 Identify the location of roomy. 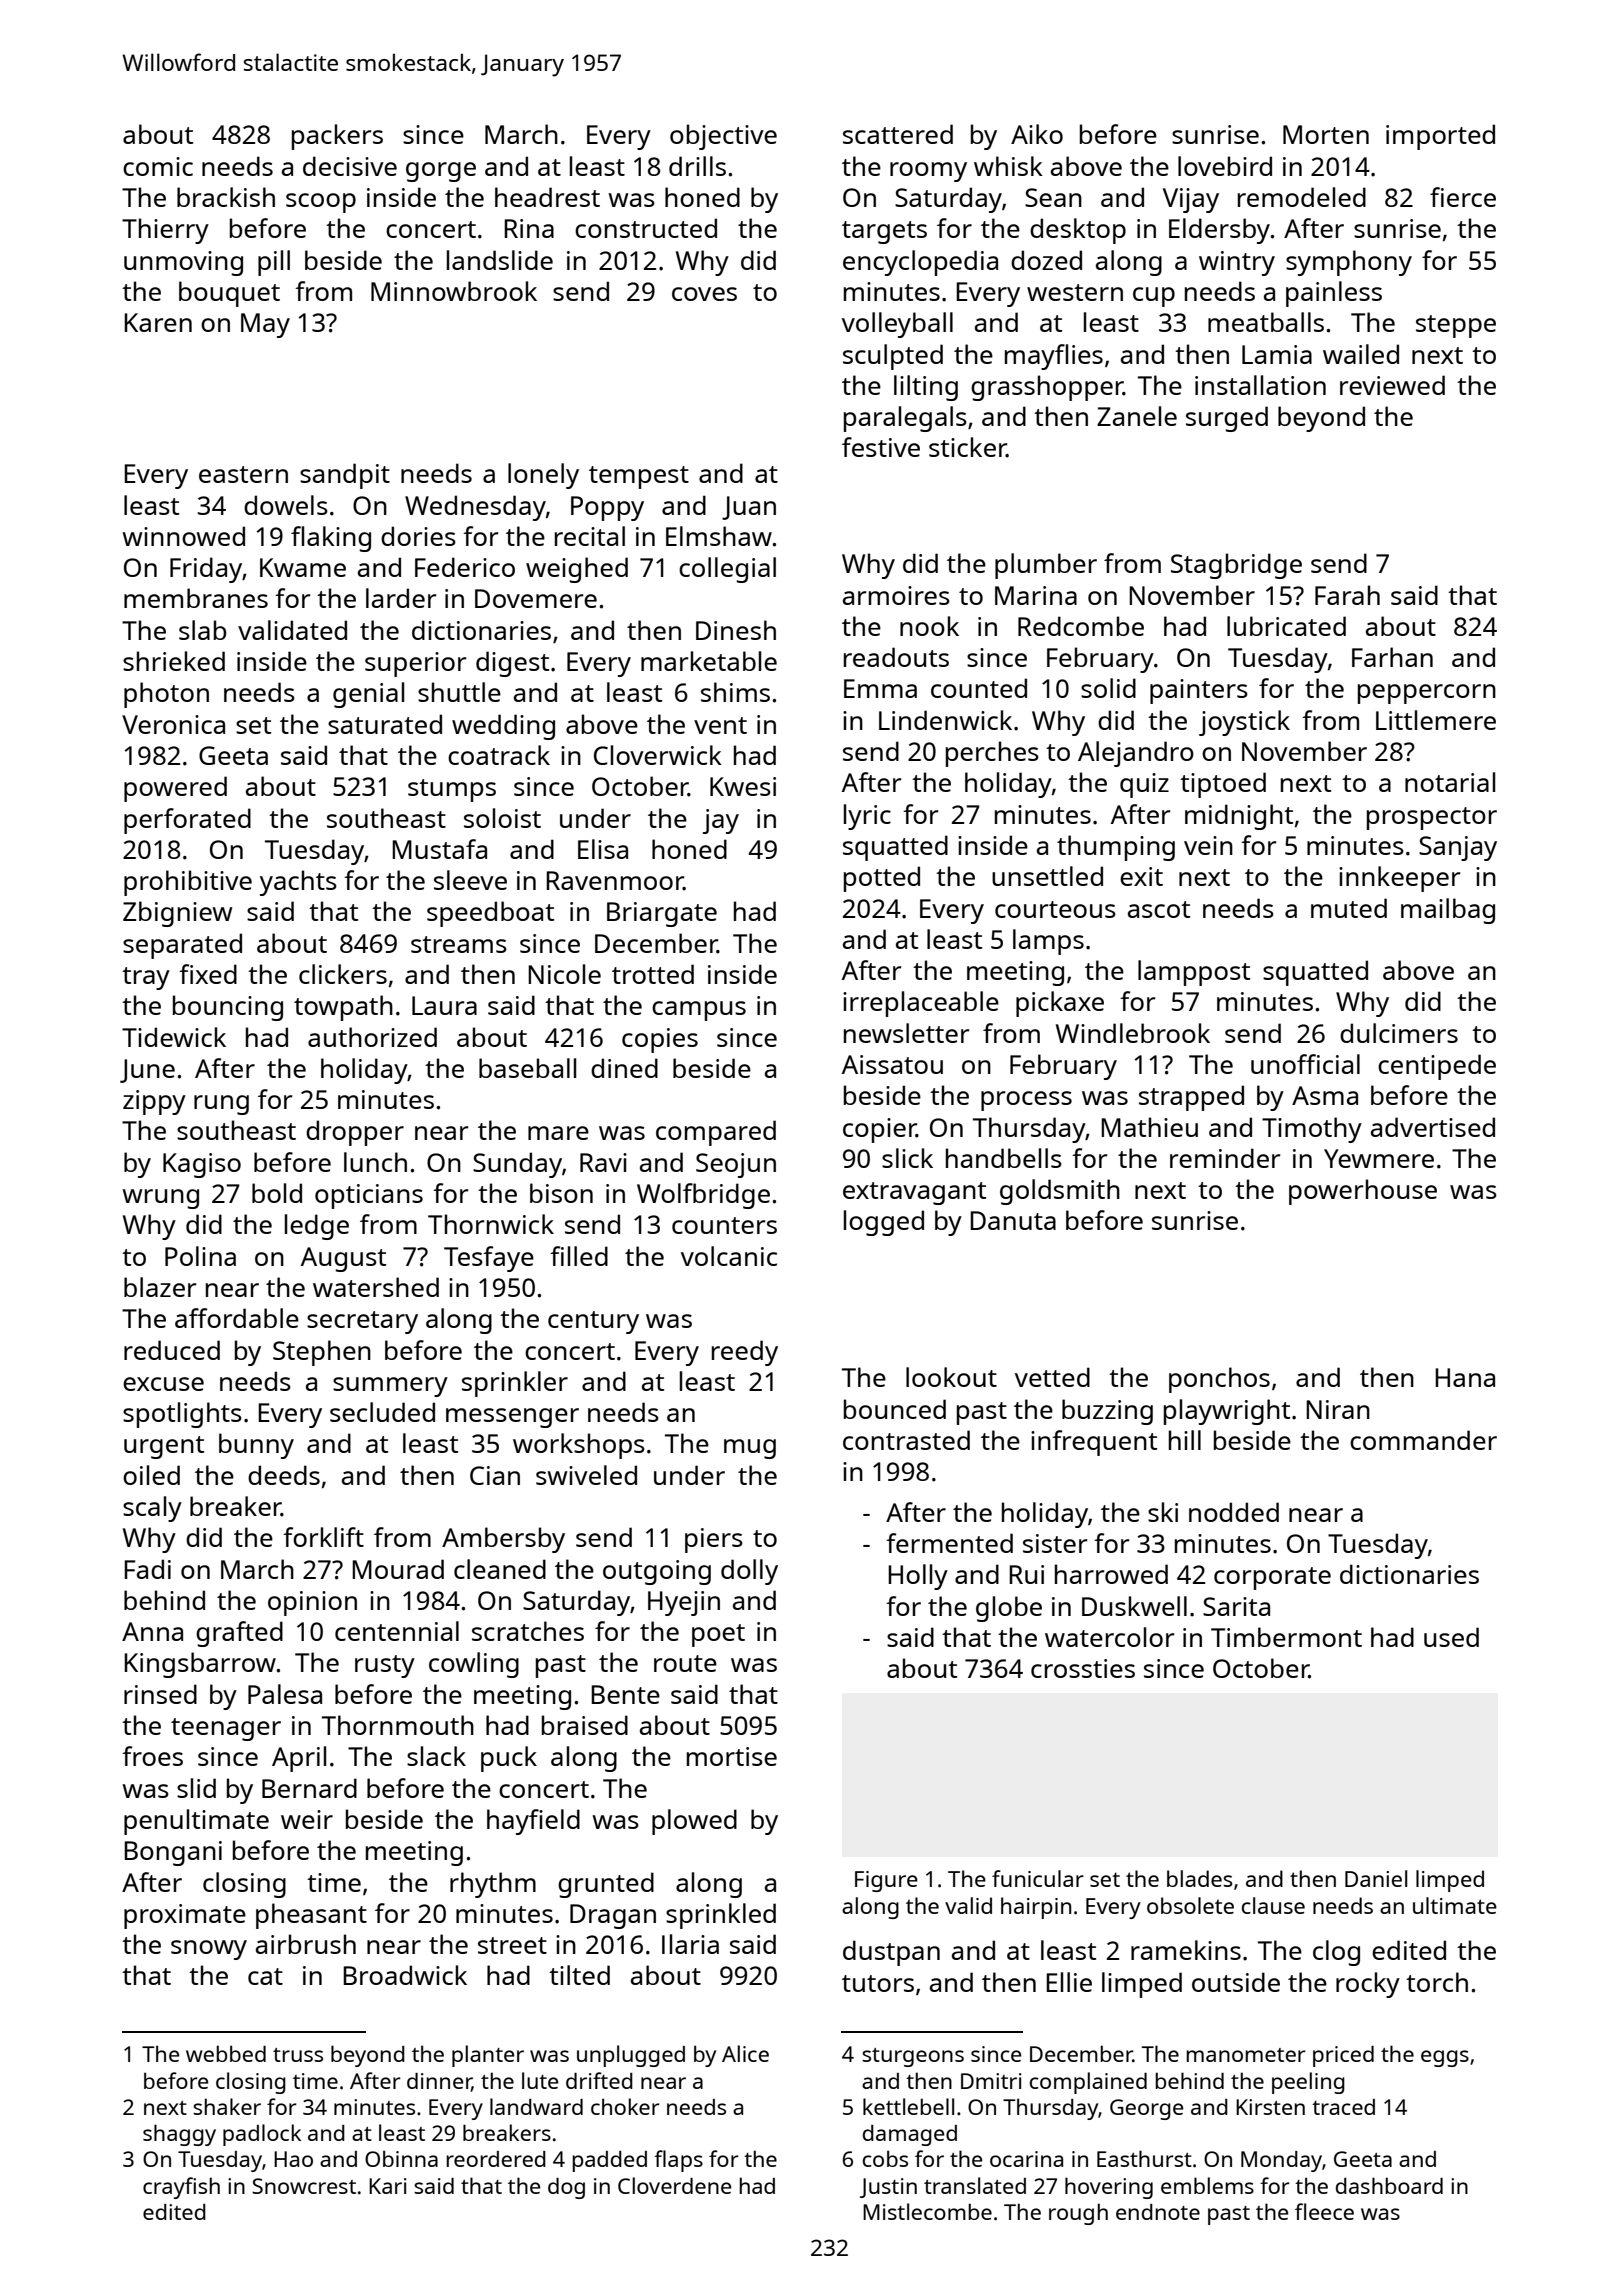
(928, 172).
